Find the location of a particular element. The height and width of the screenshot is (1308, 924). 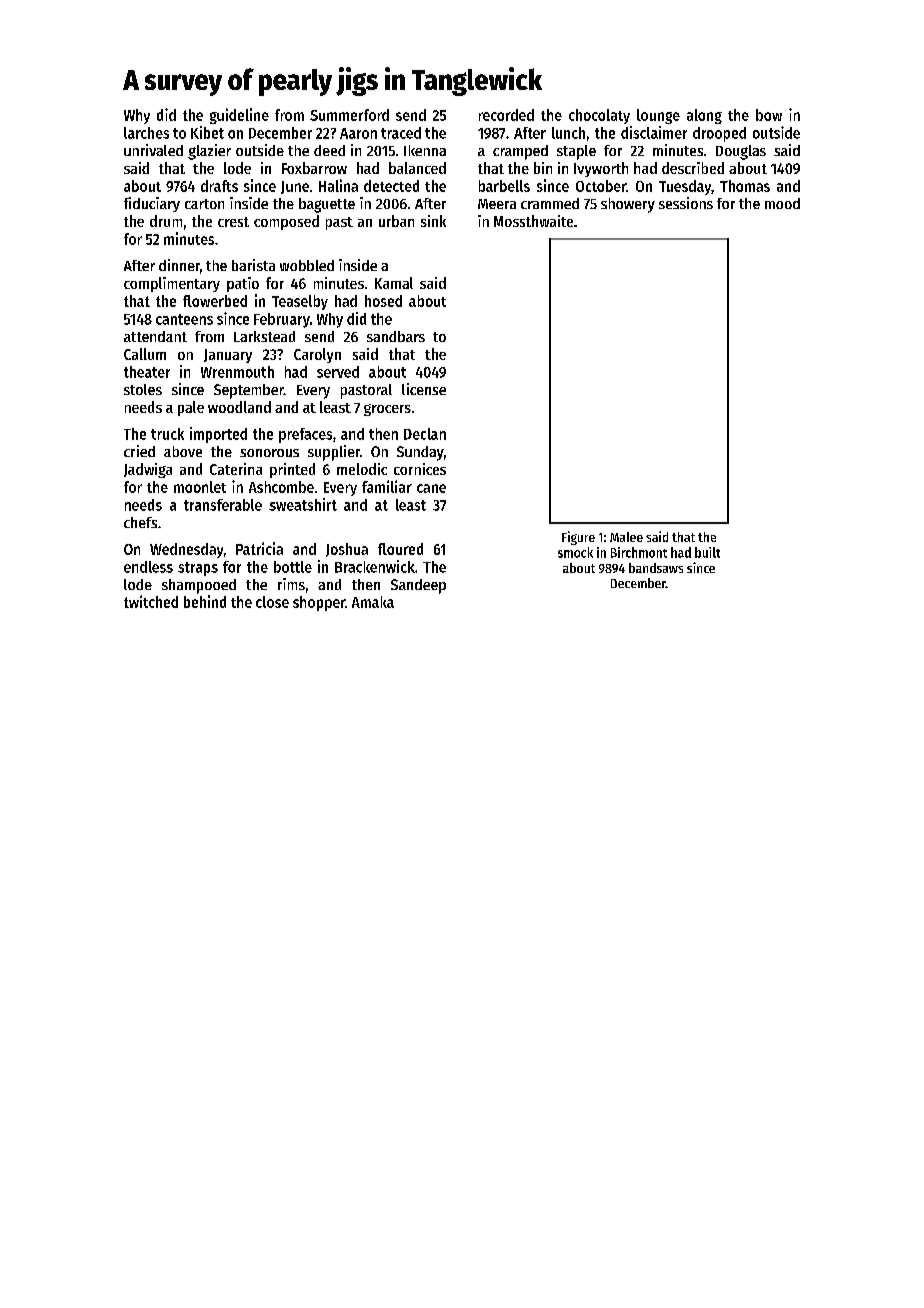

cane is located at coordinates (431, 488).
